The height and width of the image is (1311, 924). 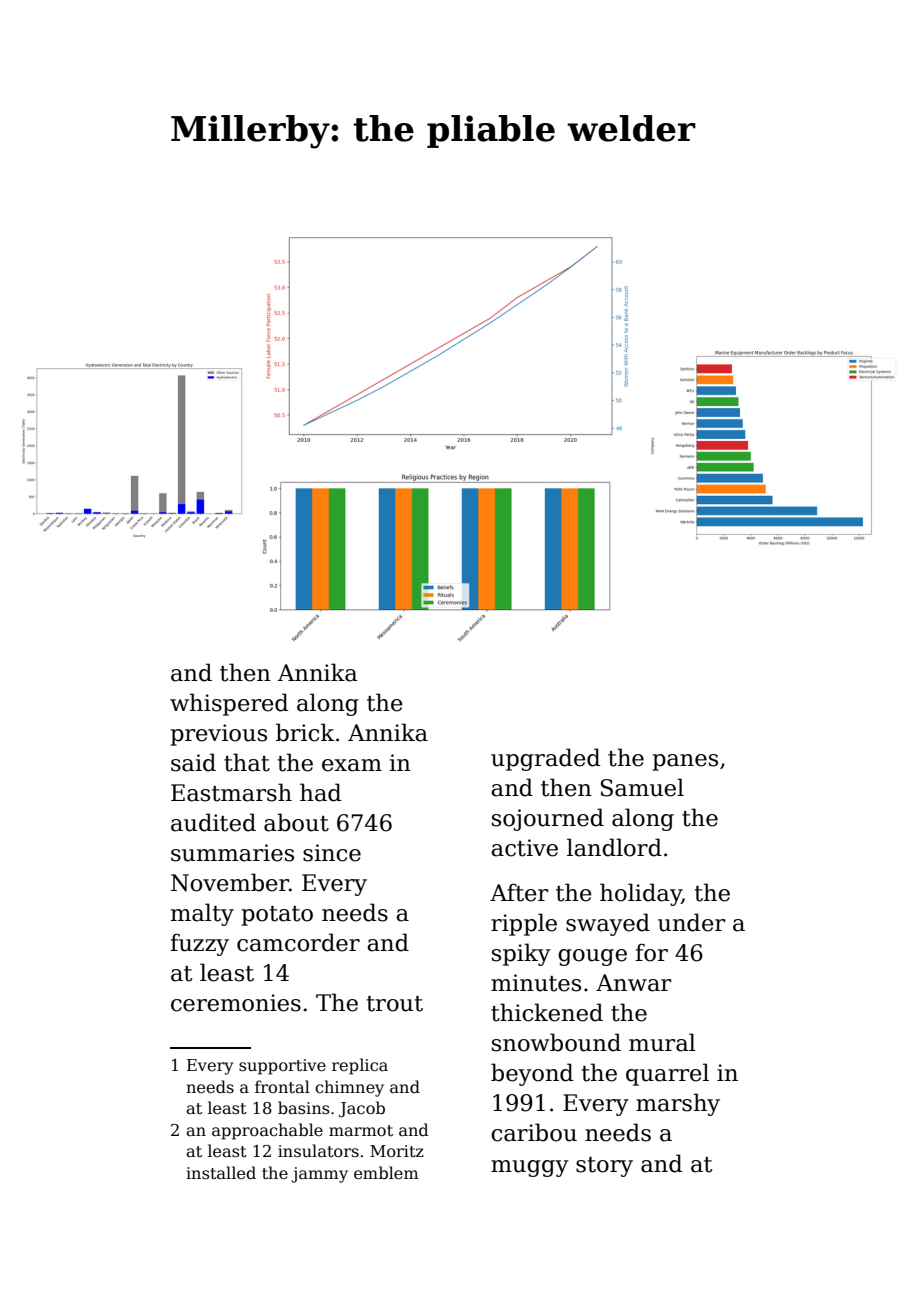 What do you see at coordinates (633, 983) in the image?
I see `Anwar` at bounding box center [633, 983].
